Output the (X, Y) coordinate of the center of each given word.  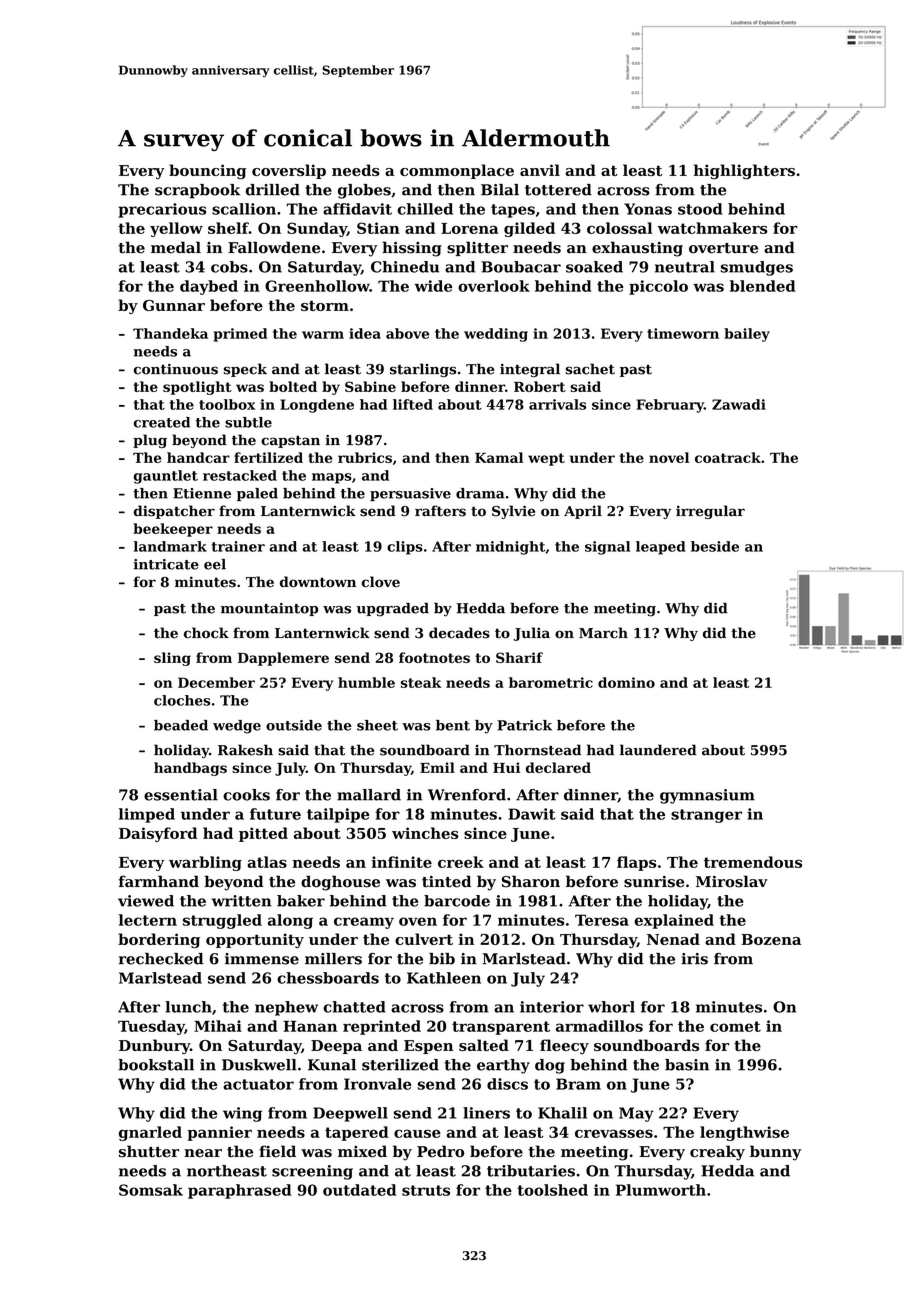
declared (558, 767)
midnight (510, 548)
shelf (228, 228)
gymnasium (707, 796)
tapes (513, 211)
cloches (182, 700)
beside (715, 546)
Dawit (532, 814)
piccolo (658, 287)
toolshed (552, 1190)
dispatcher (174, 512)
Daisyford (158, 834)
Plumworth (661, 1190)
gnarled (150, 1133)
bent (453, 725)
